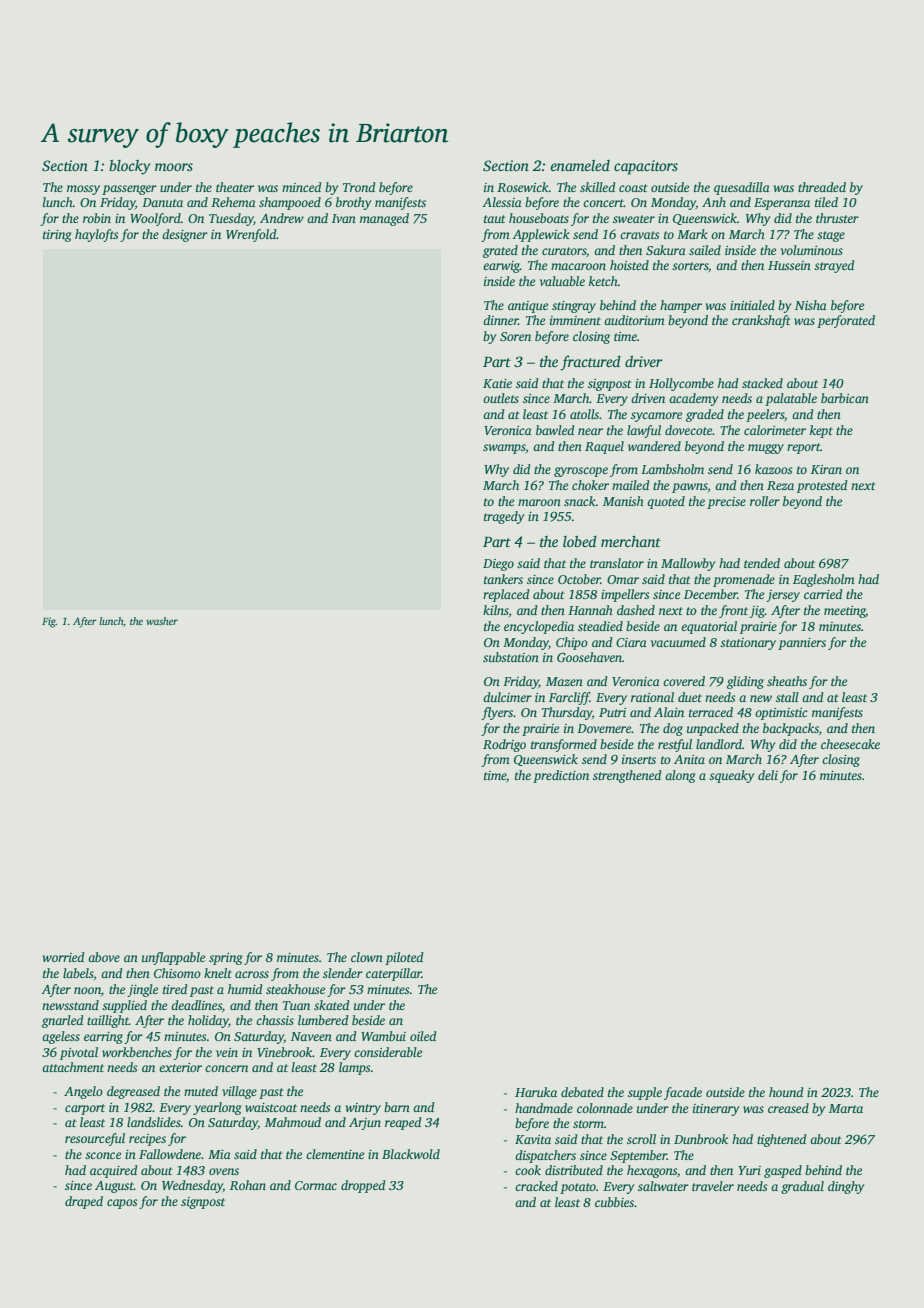 The image size is (924, 1308). Describe the element at coordinates (245, 989) in the screenshot. I see `humid` at that location.
